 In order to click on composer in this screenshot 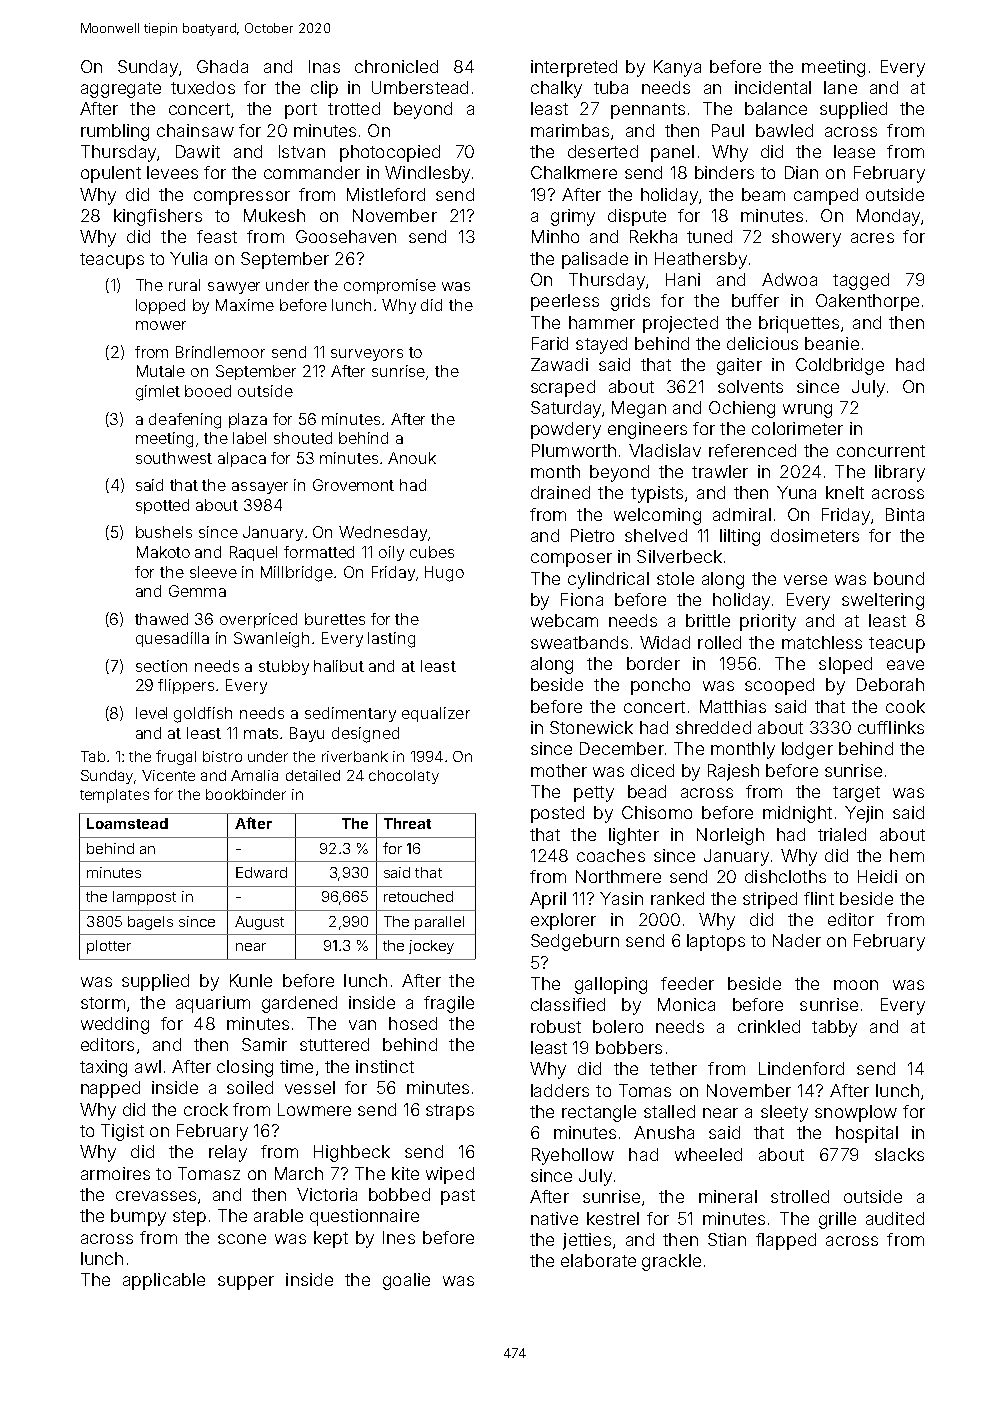, I will do `click(571, 560)`.
